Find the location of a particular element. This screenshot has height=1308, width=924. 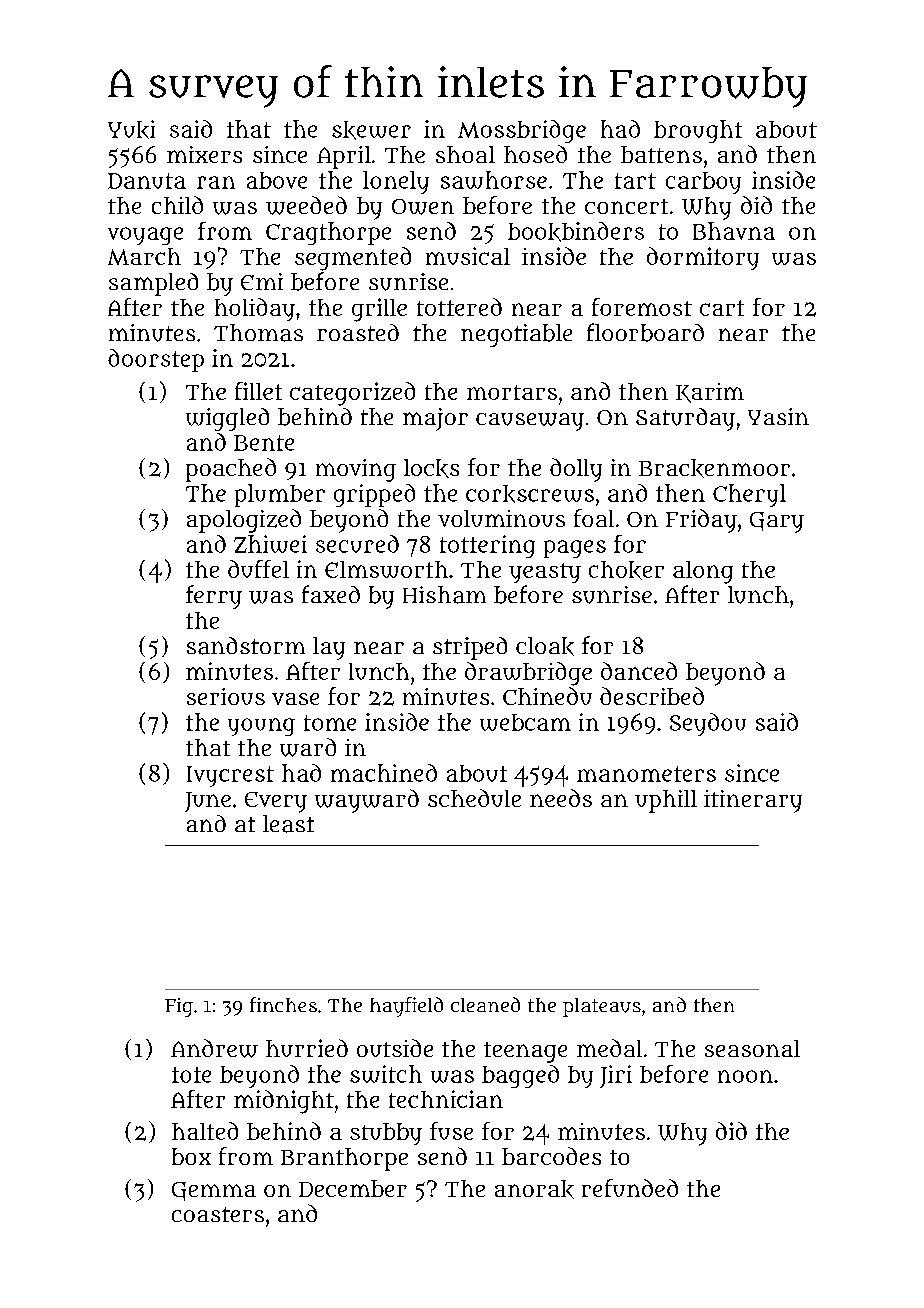

uphill is located at coordinates (666, 801).
